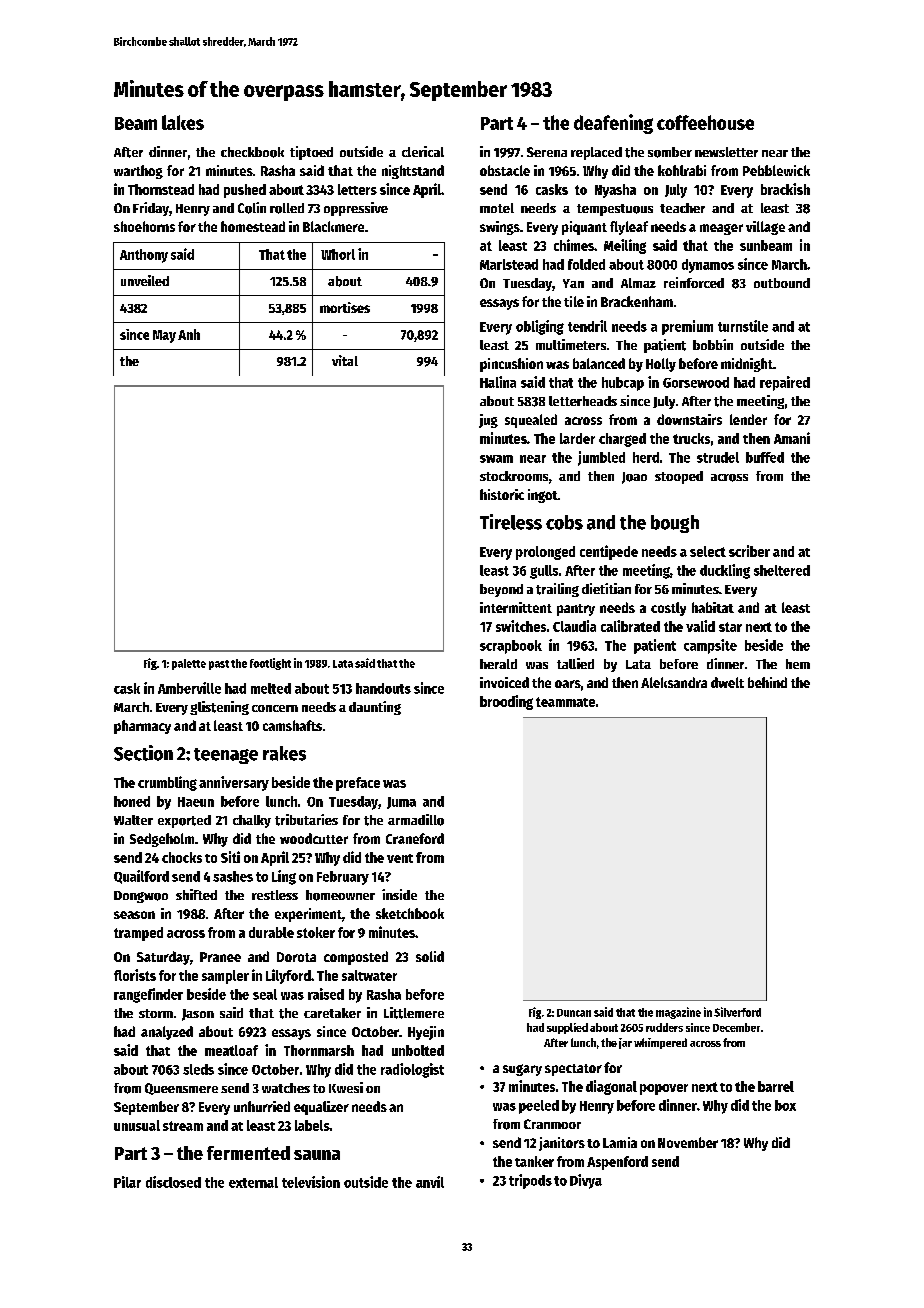 The image size is (924, 1308). I want to click on Quailford, so click(141, 877).
